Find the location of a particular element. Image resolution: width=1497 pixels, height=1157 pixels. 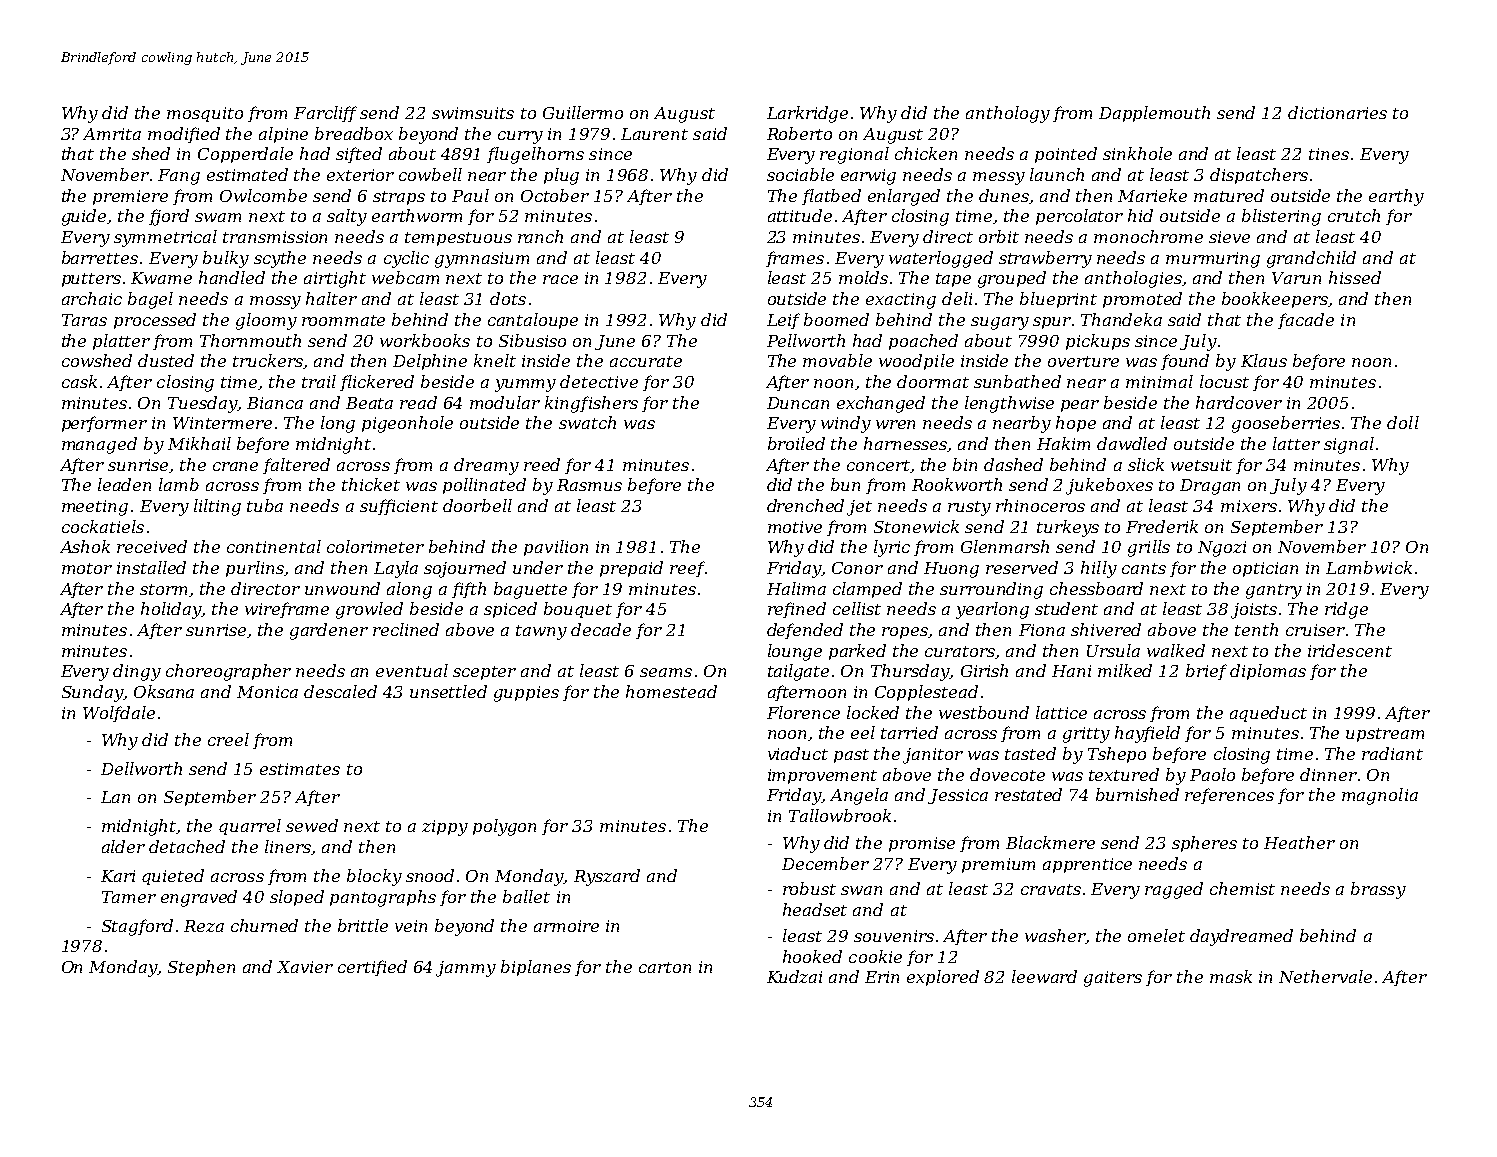

seams is located at coordinates (666, 672).
